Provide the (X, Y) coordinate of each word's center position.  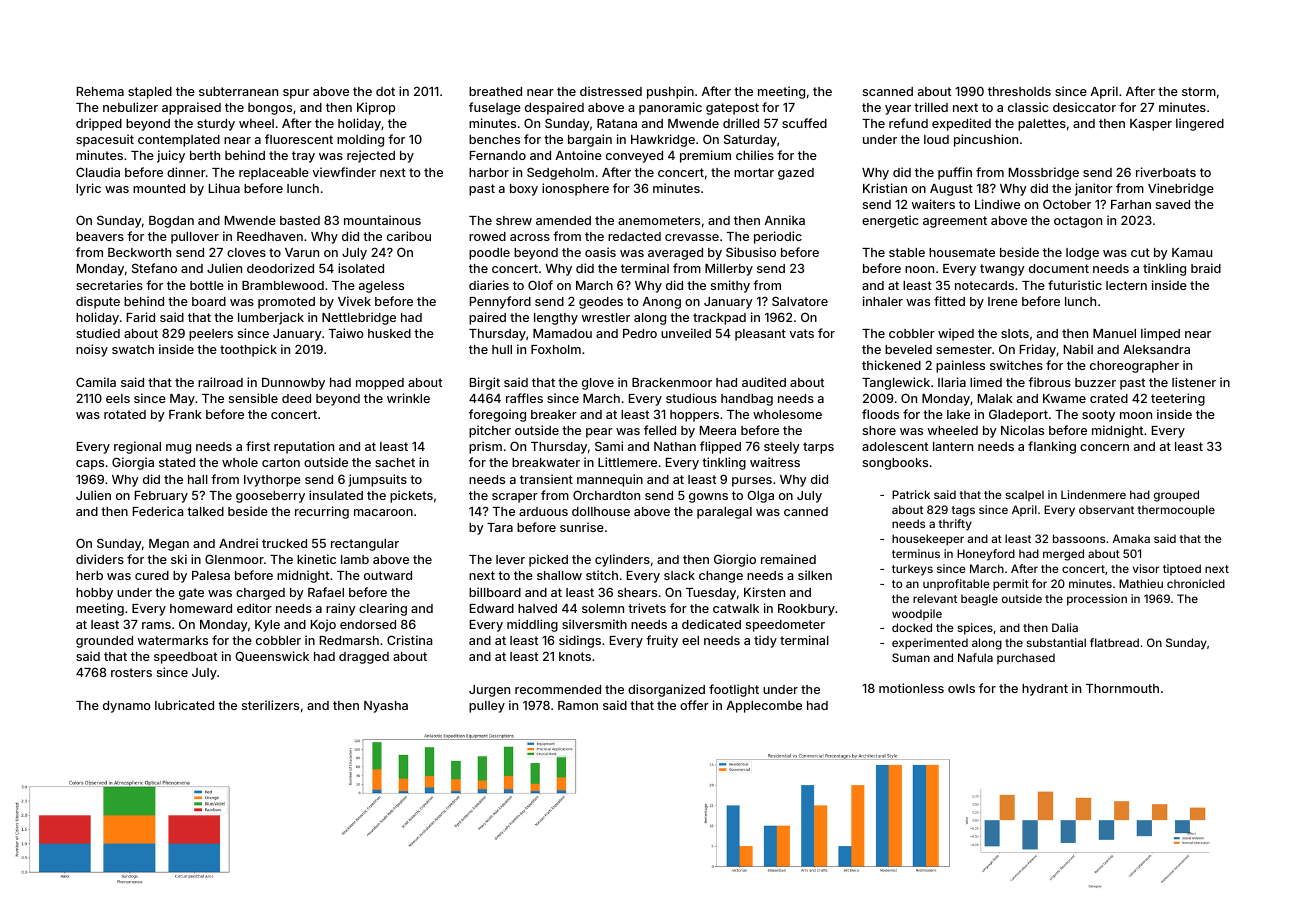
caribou (409, 236)
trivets (647, 608)
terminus (916, 553)
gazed (796, 174)
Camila (96, 382)
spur (296, 94)
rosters (131, 672)
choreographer (1134, 367)
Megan (169, 545)
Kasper (1151, 125)
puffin (955, 173)
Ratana (617, 123)
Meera (718, 430)
